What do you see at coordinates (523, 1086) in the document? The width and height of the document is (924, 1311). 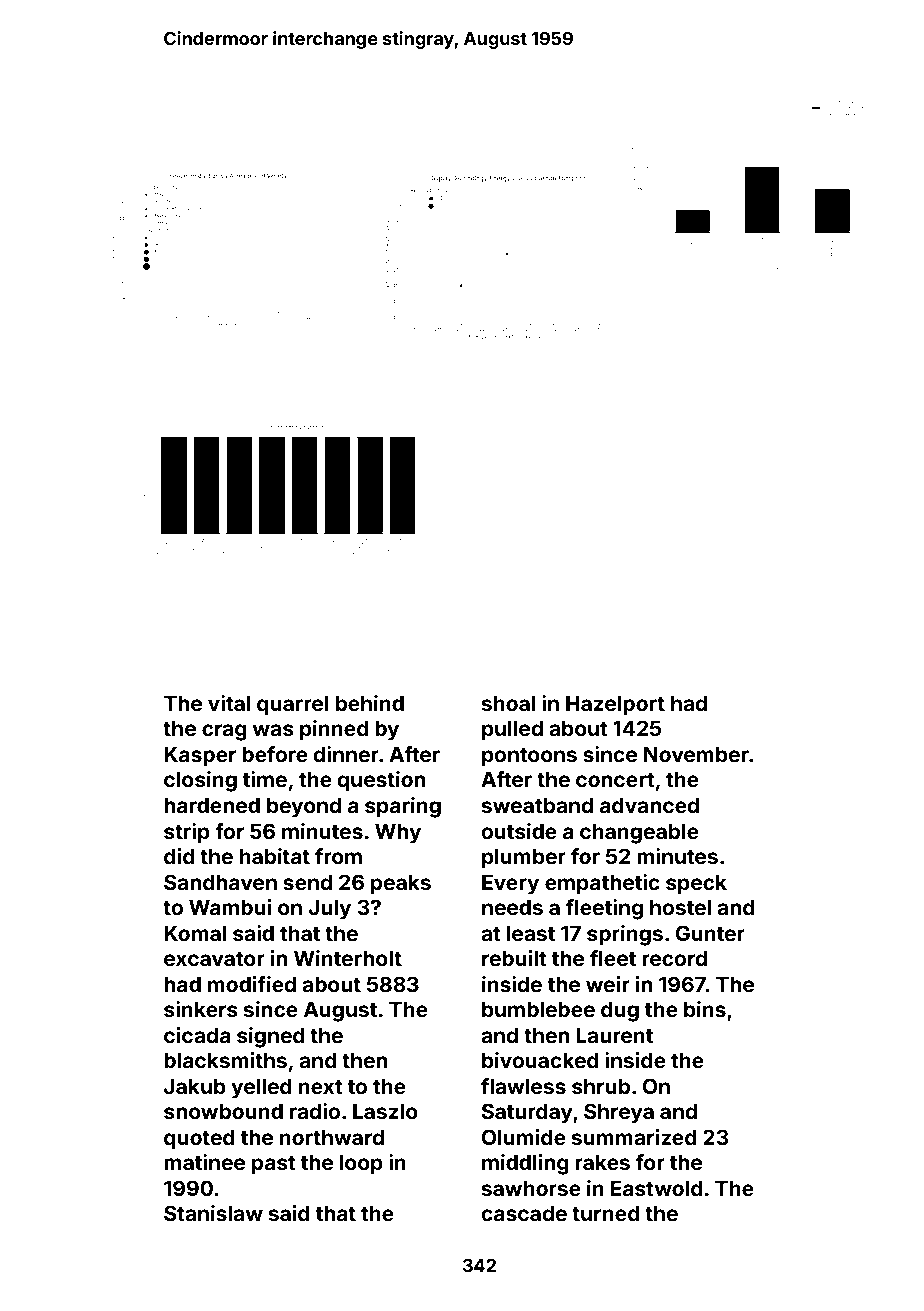 I see `flawless` at bounding box center [523, 1086].
